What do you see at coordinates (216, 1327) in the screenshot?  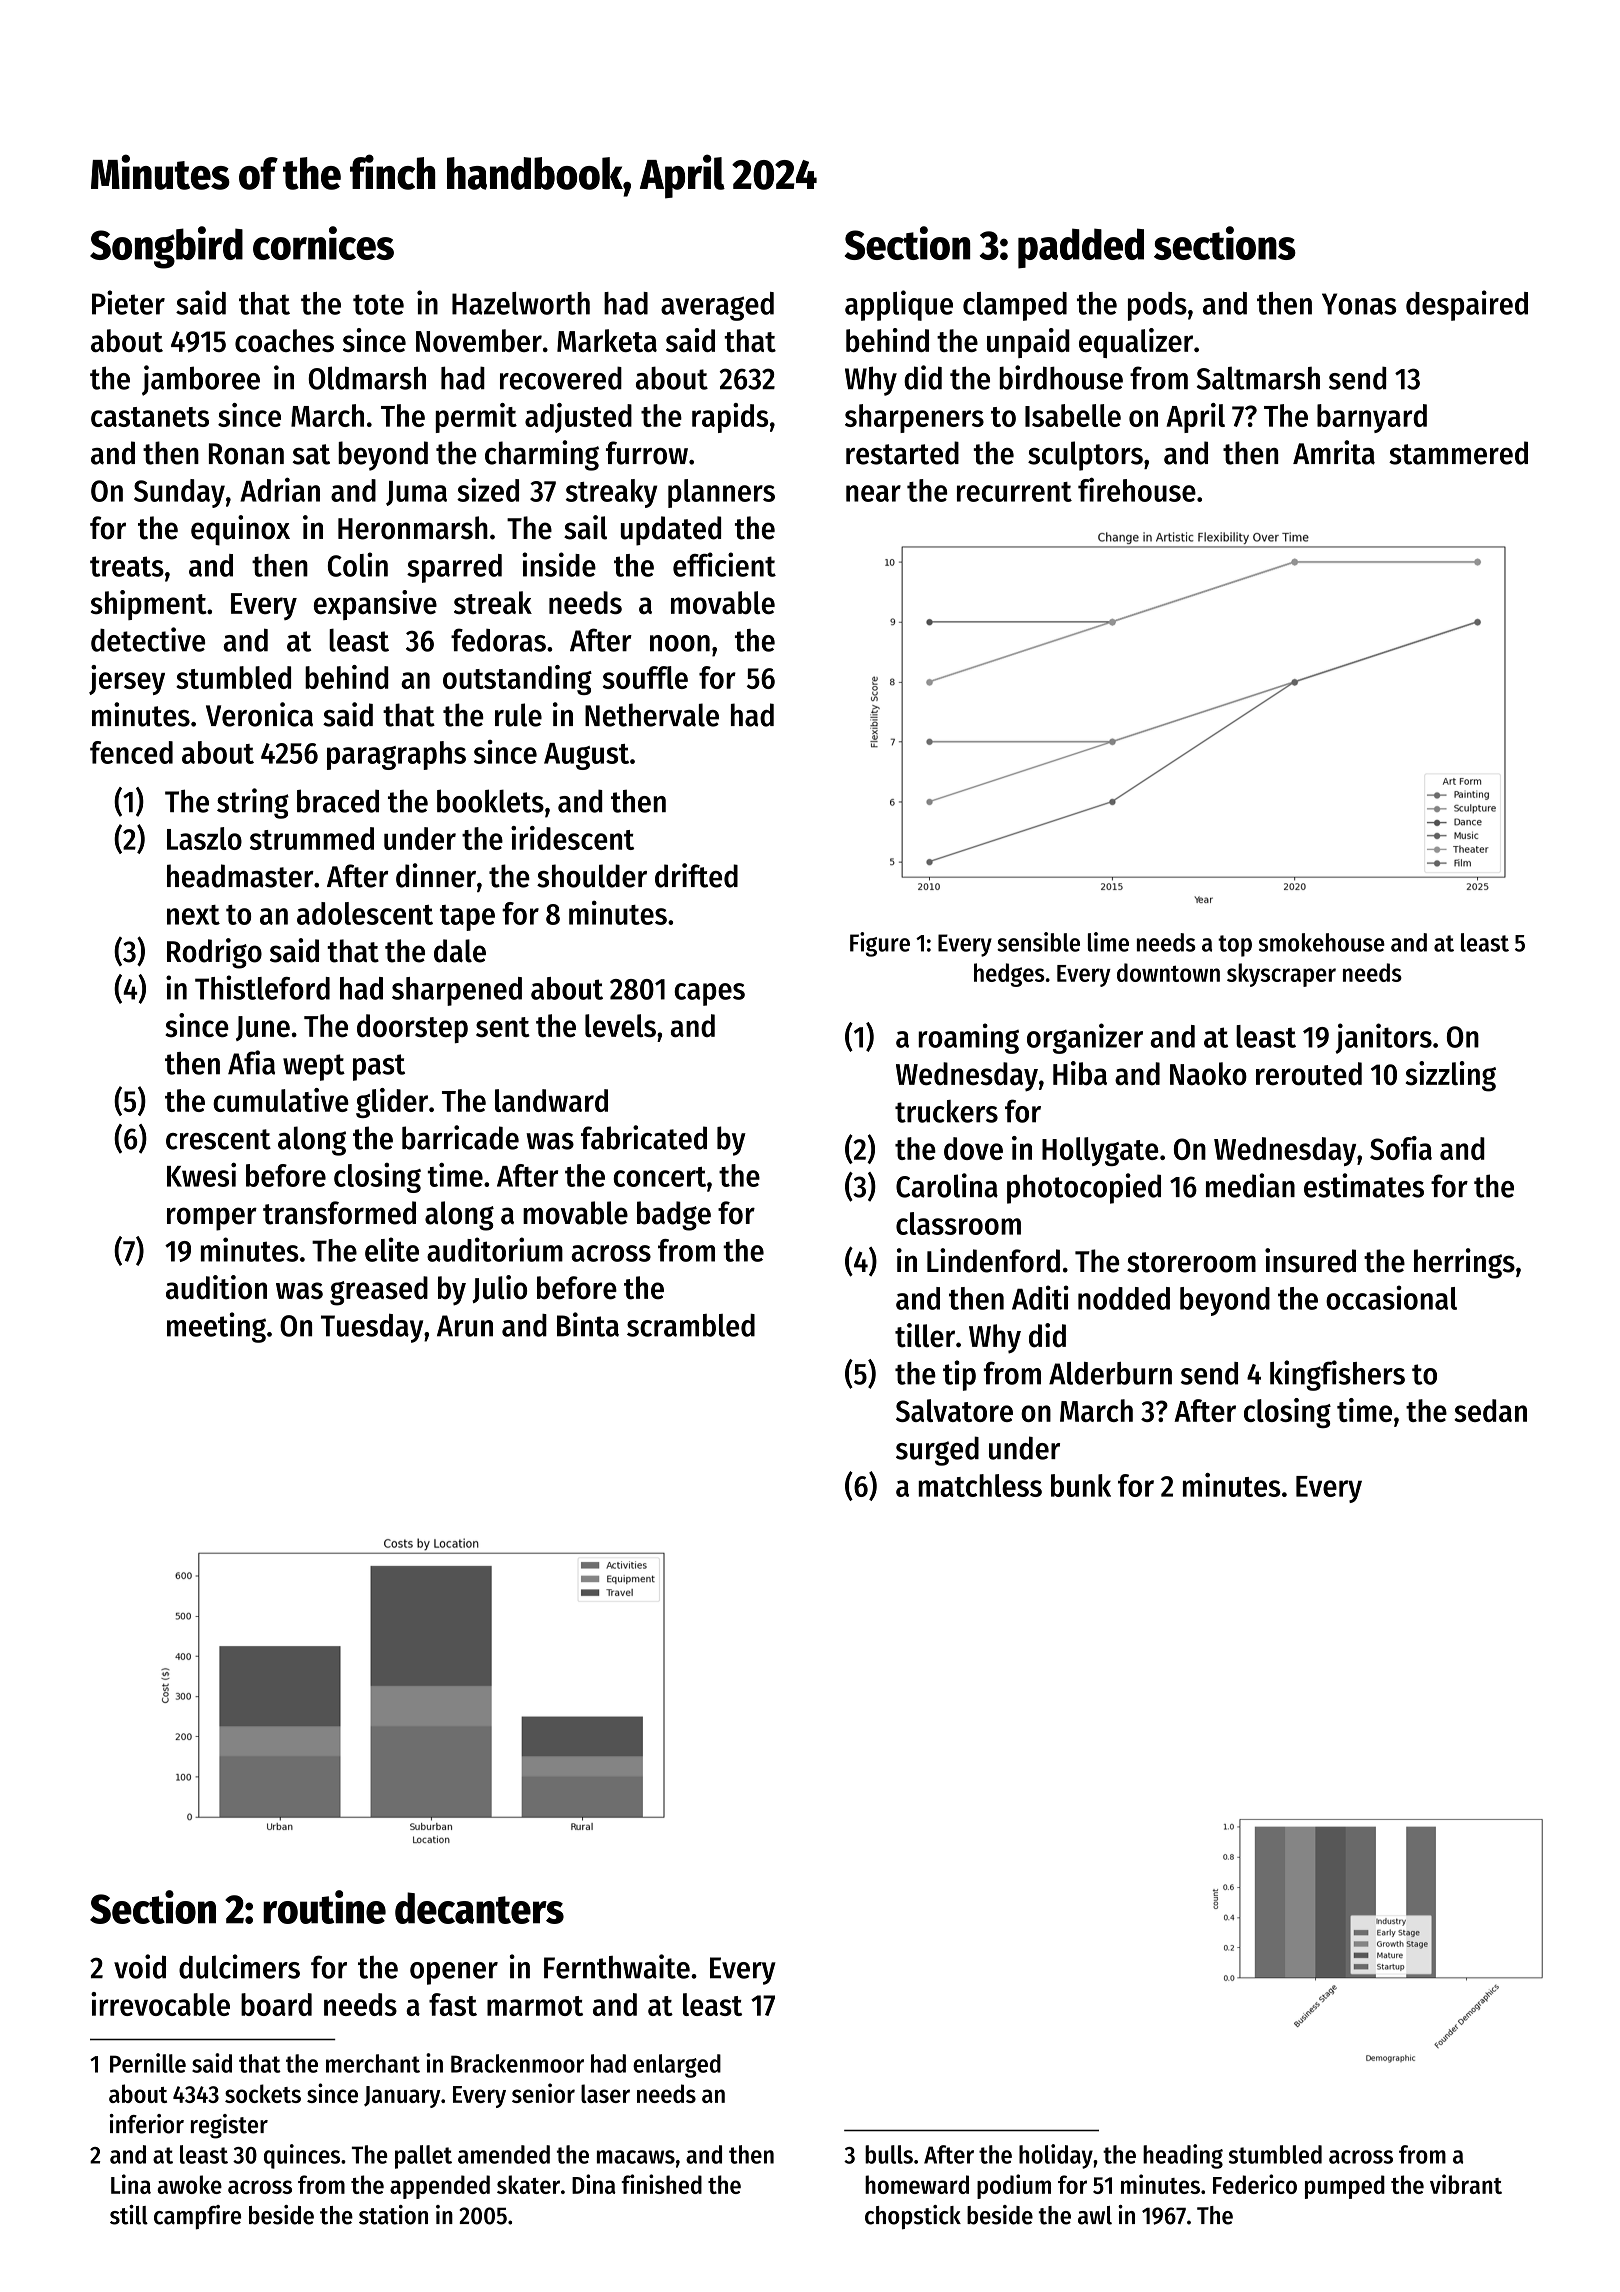 I see `meeting` at bounding box center [216, 1327].
